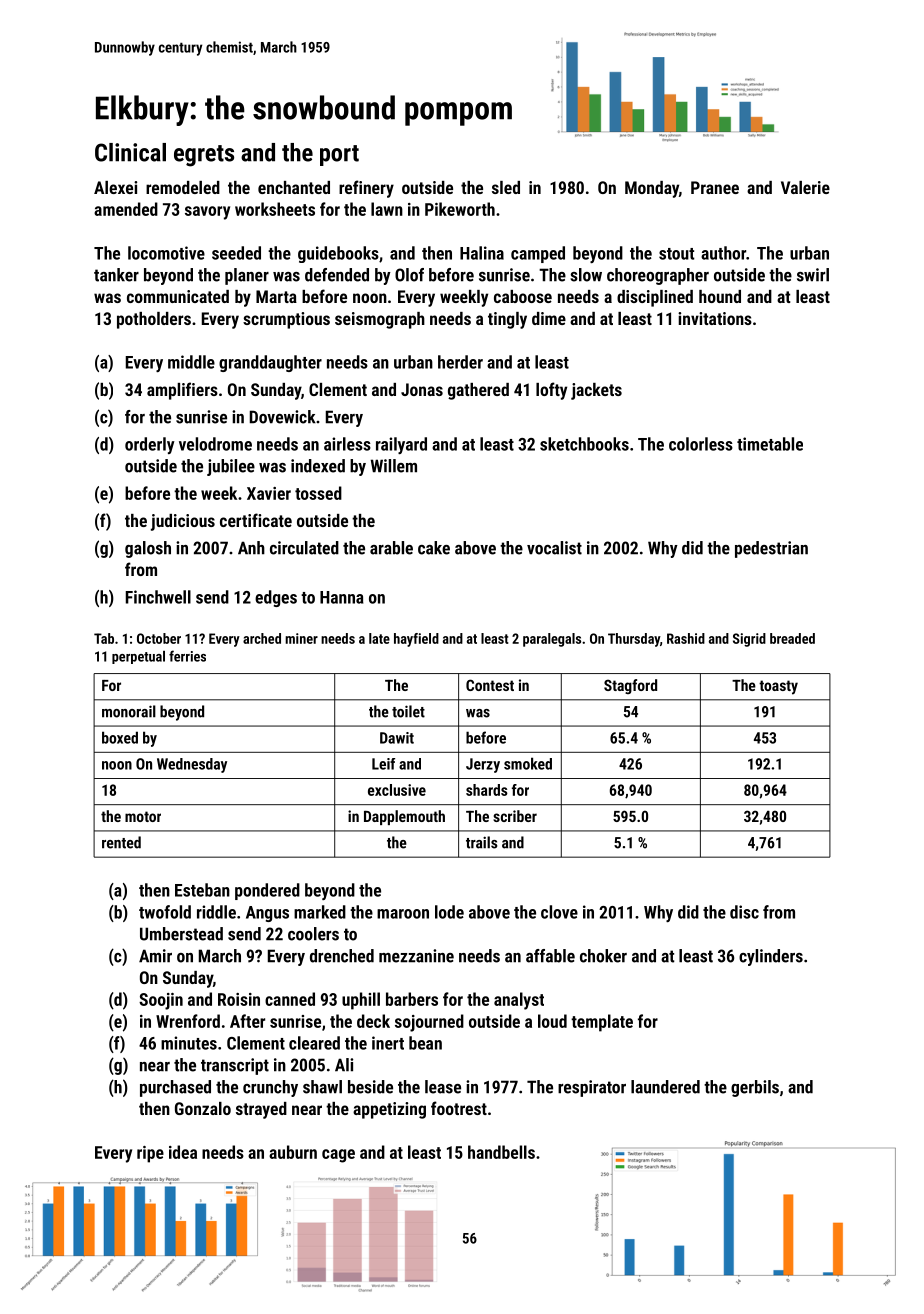 The image size is (924, 1314). I want to click on egrets, so click(204, 156).
